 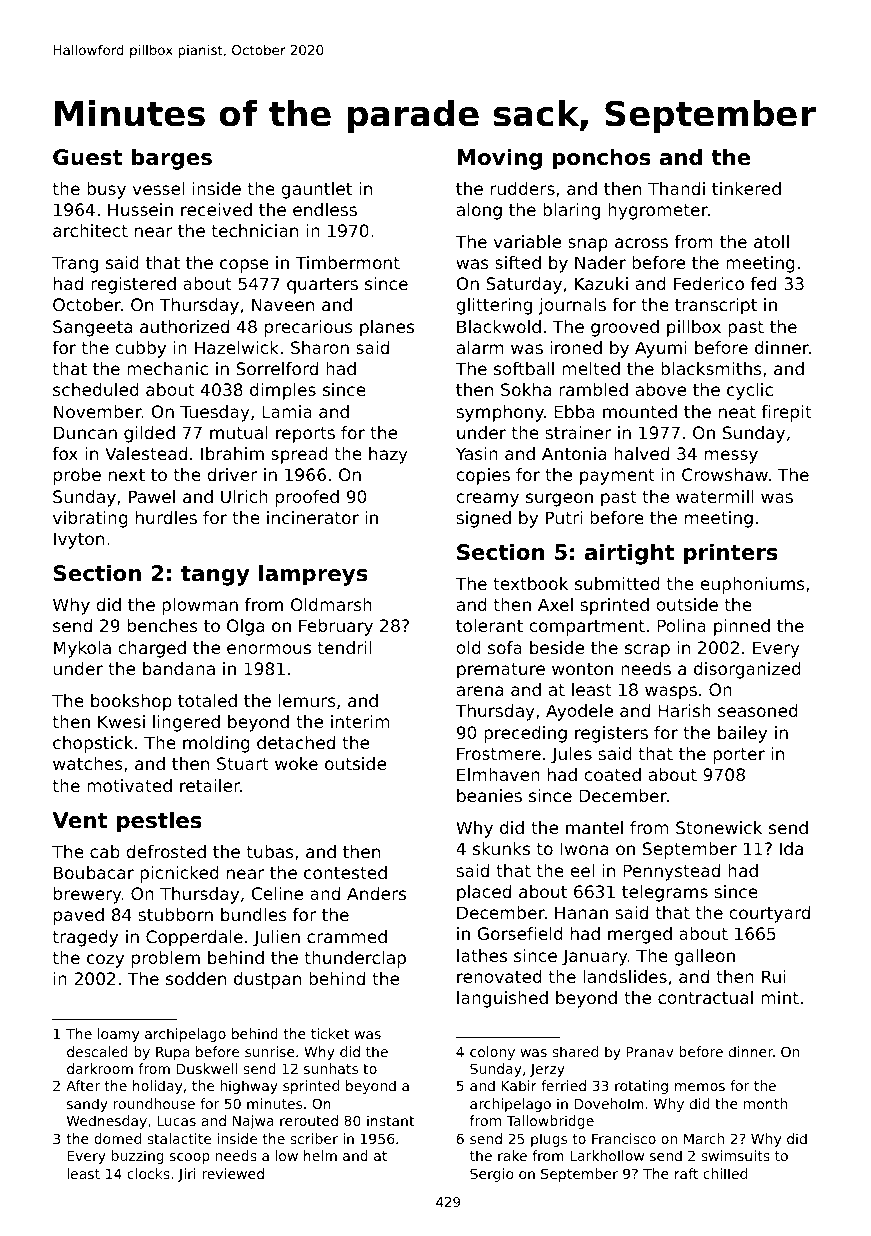 What do you see at coordinates (617, 583) in the page?
I see `submitted` at bounding box center [617, 583].
